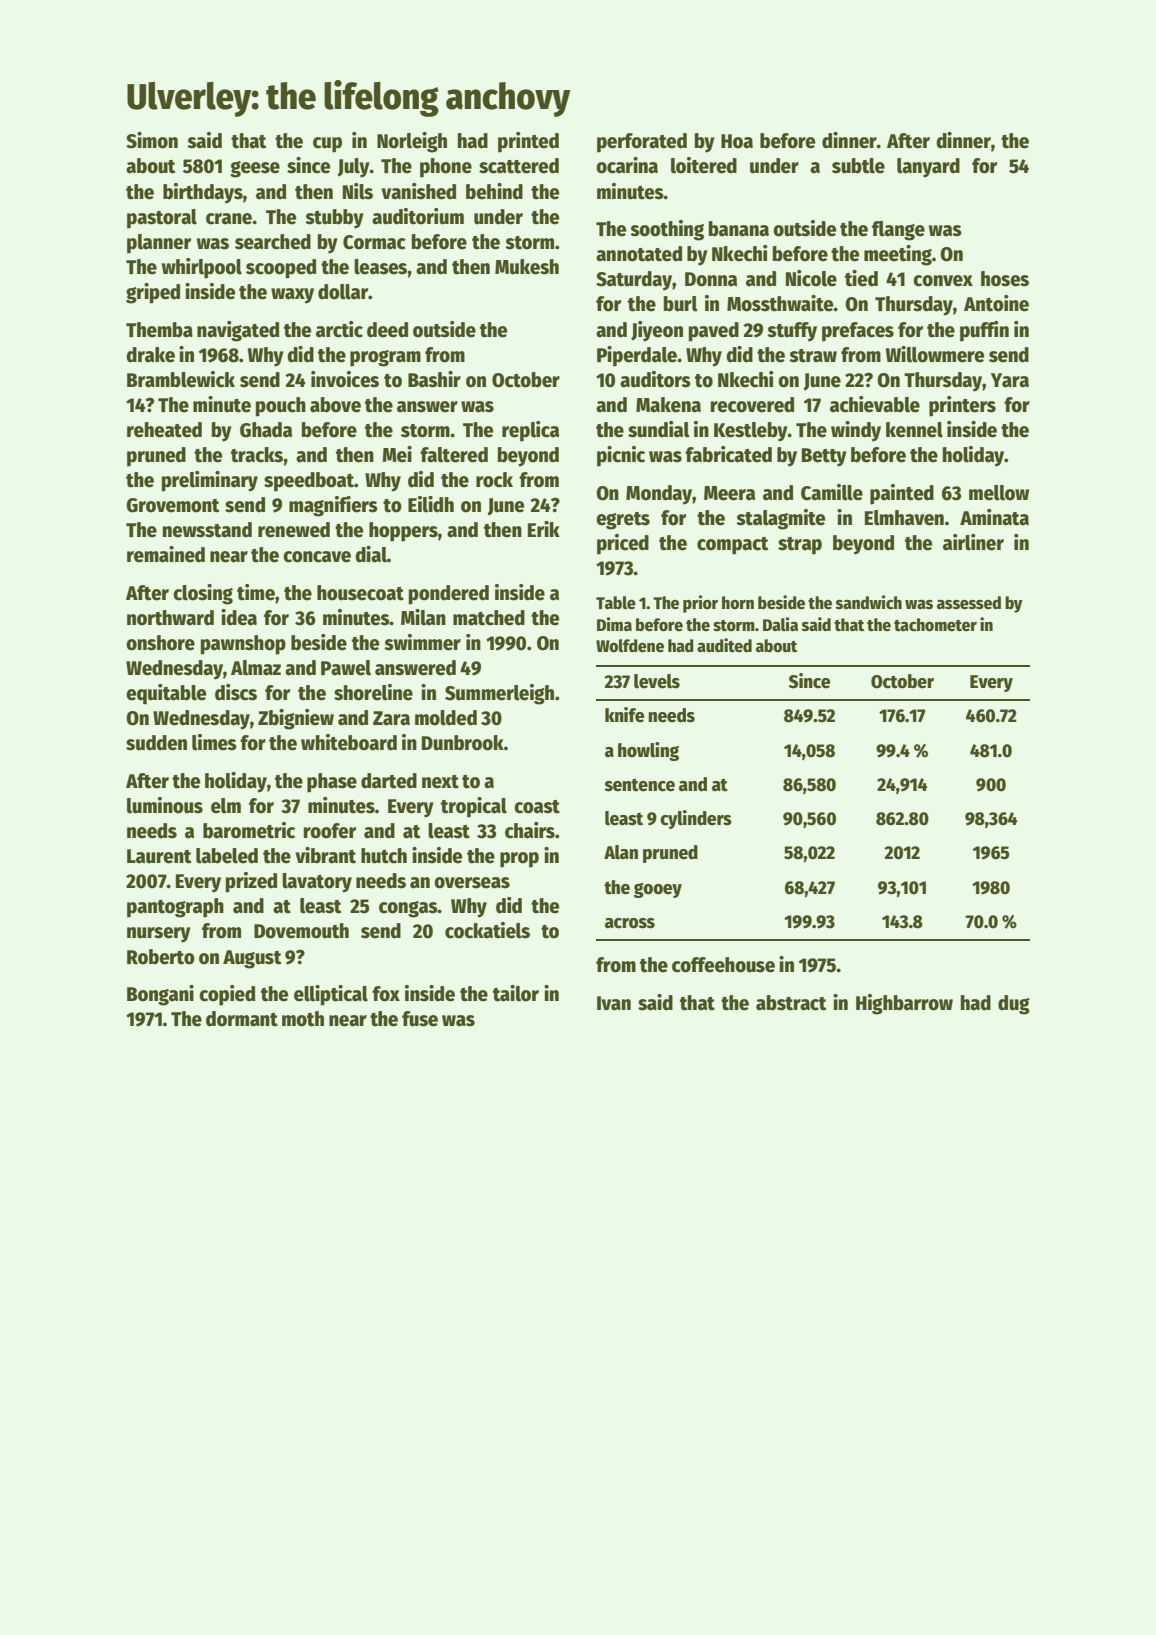 The height and width of the document is (1635, 1156). What do you see at coordinates (935, 625) in the document?
I see `tachometer` at bounding box center [935, 625].
